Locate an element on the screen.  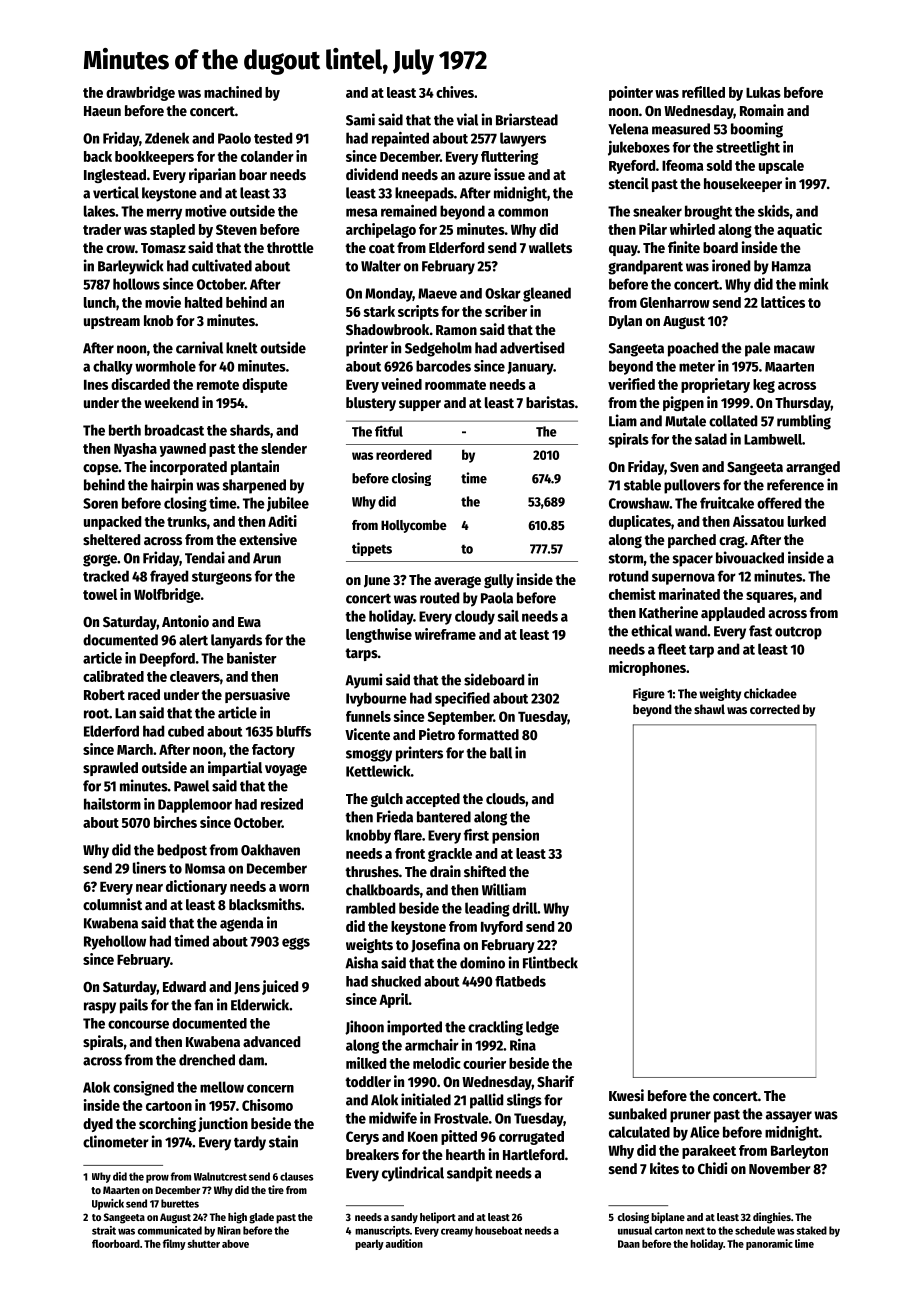
Lukas is located at coordinates (763, 92).
